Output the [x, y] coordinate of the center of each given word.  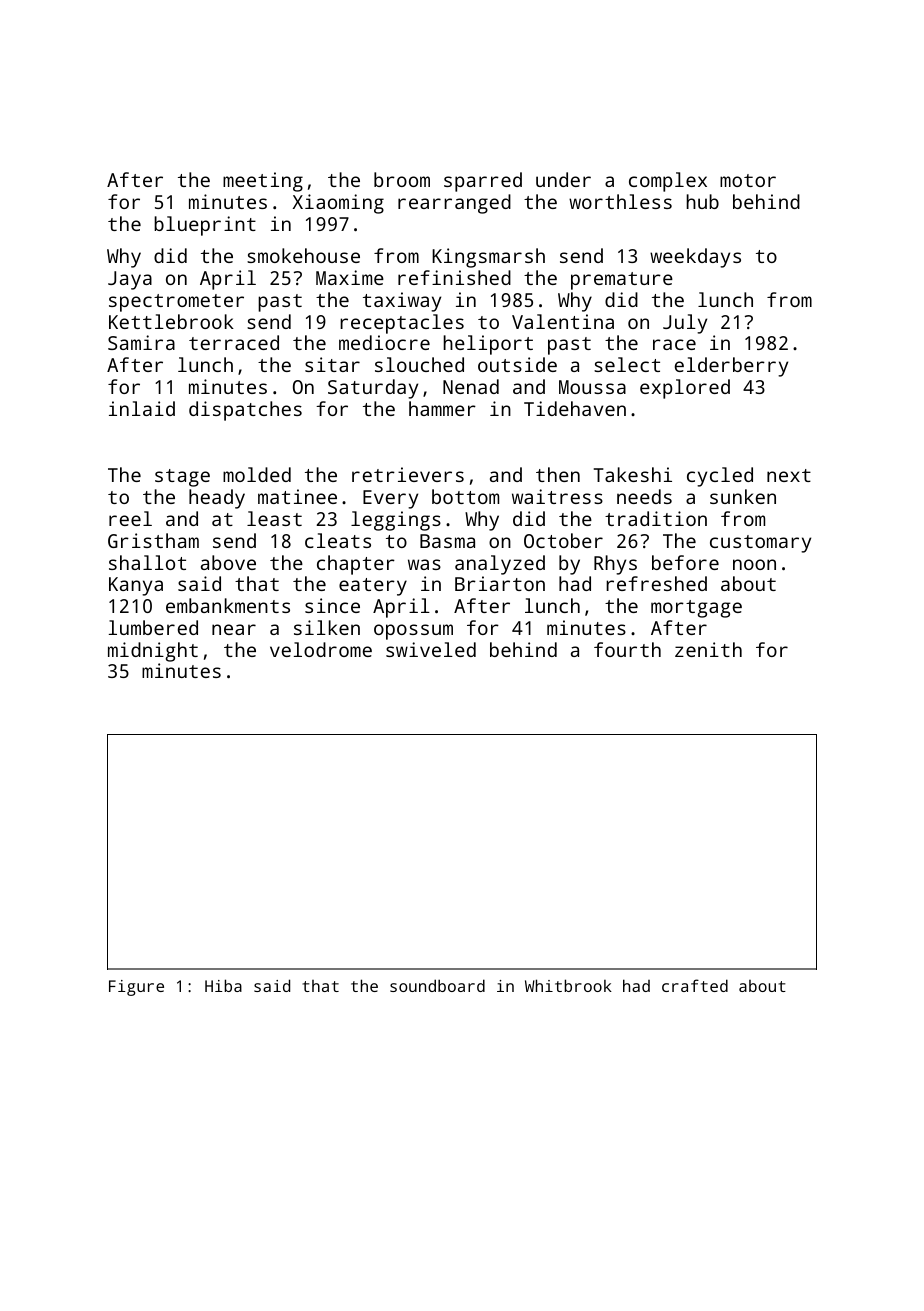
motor [748, 180]
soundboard [437, 985]
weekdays [695, 258]
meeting [263, 182]
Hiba [223, 985]
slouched [419, 364]
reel [130, 518]
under [563, 179]
